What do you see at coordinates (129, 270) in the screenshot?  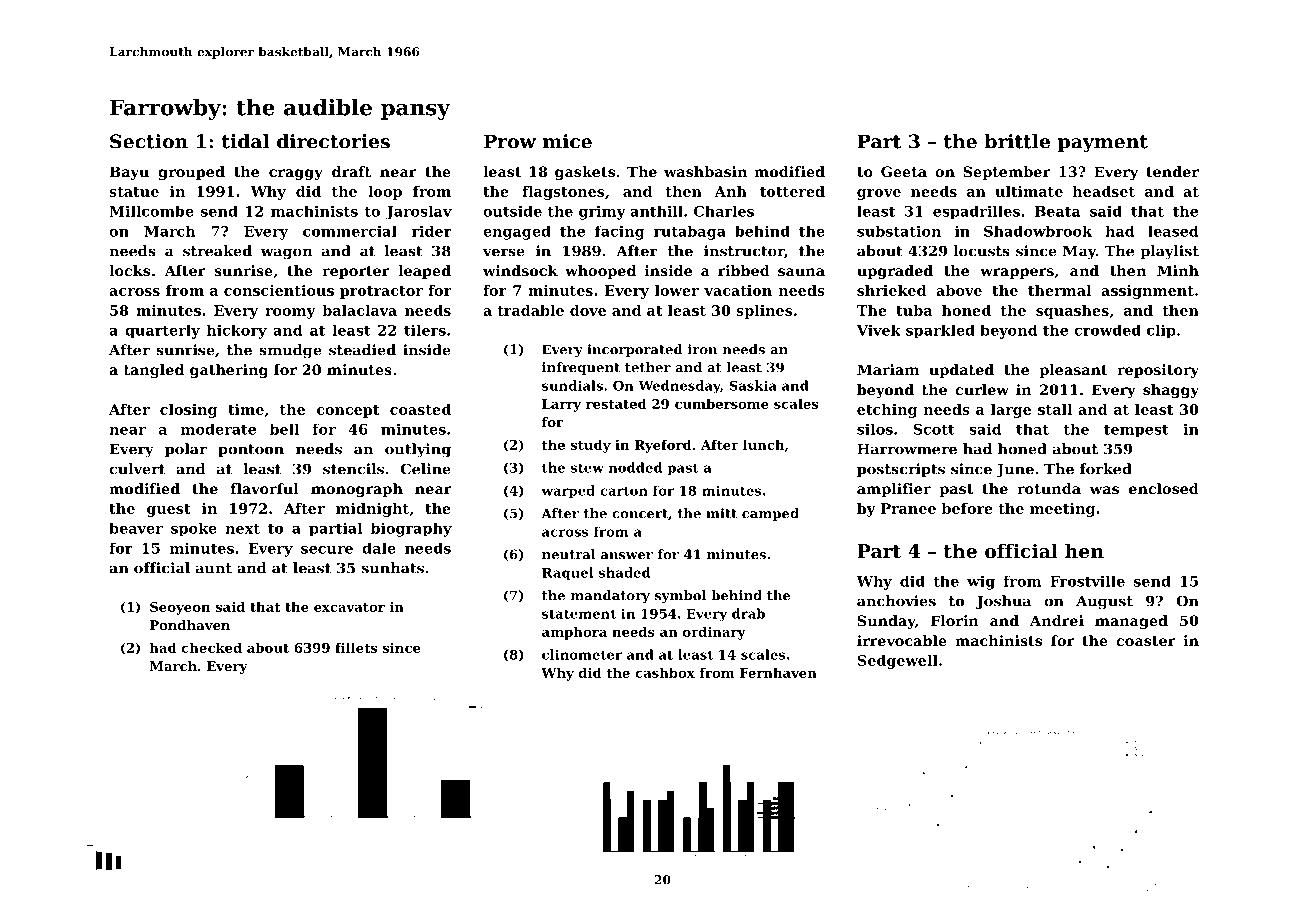 I see `locks` at bounding box center [129, 270].
